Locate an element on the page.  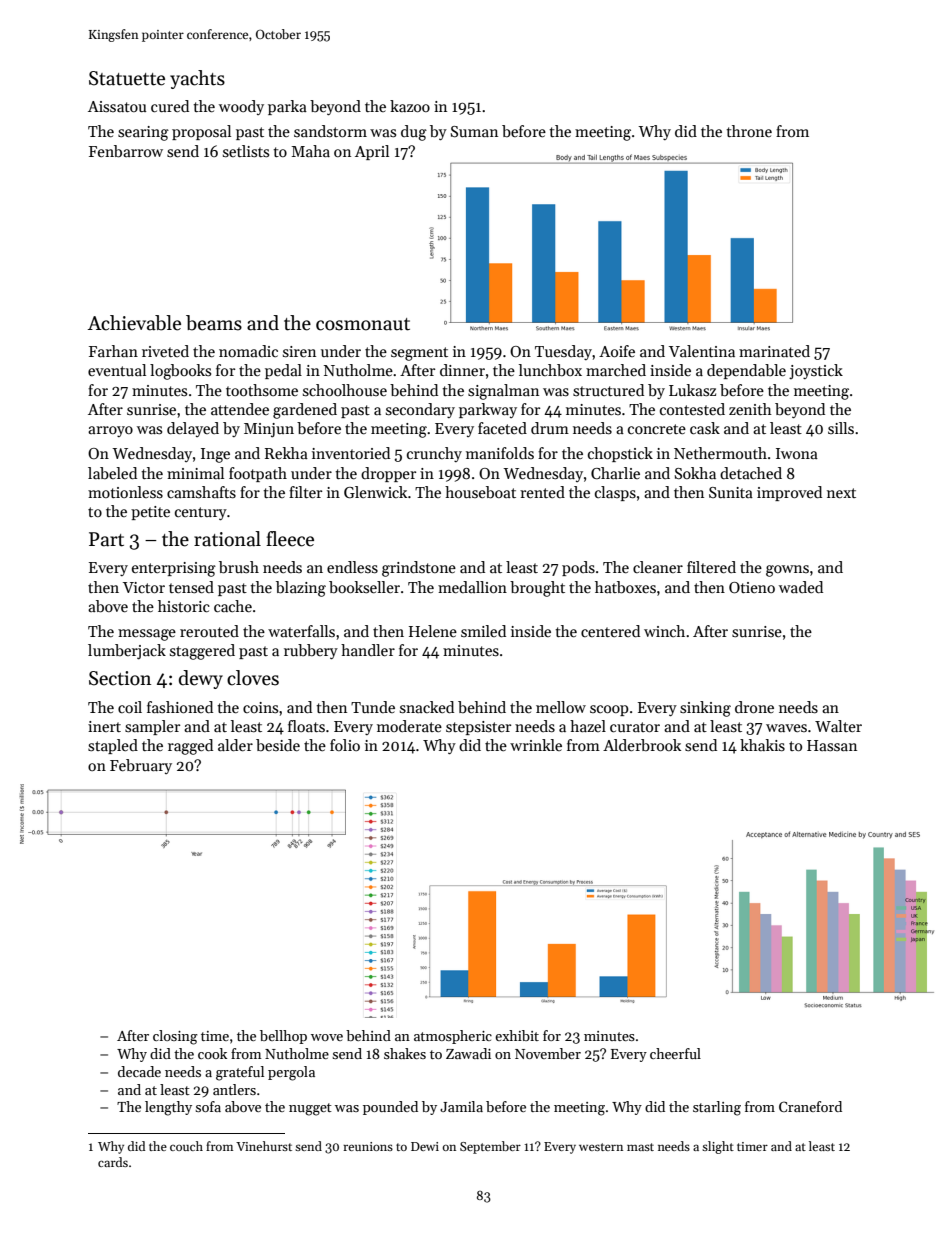
kazoo is located at coordinates (410, 106).
